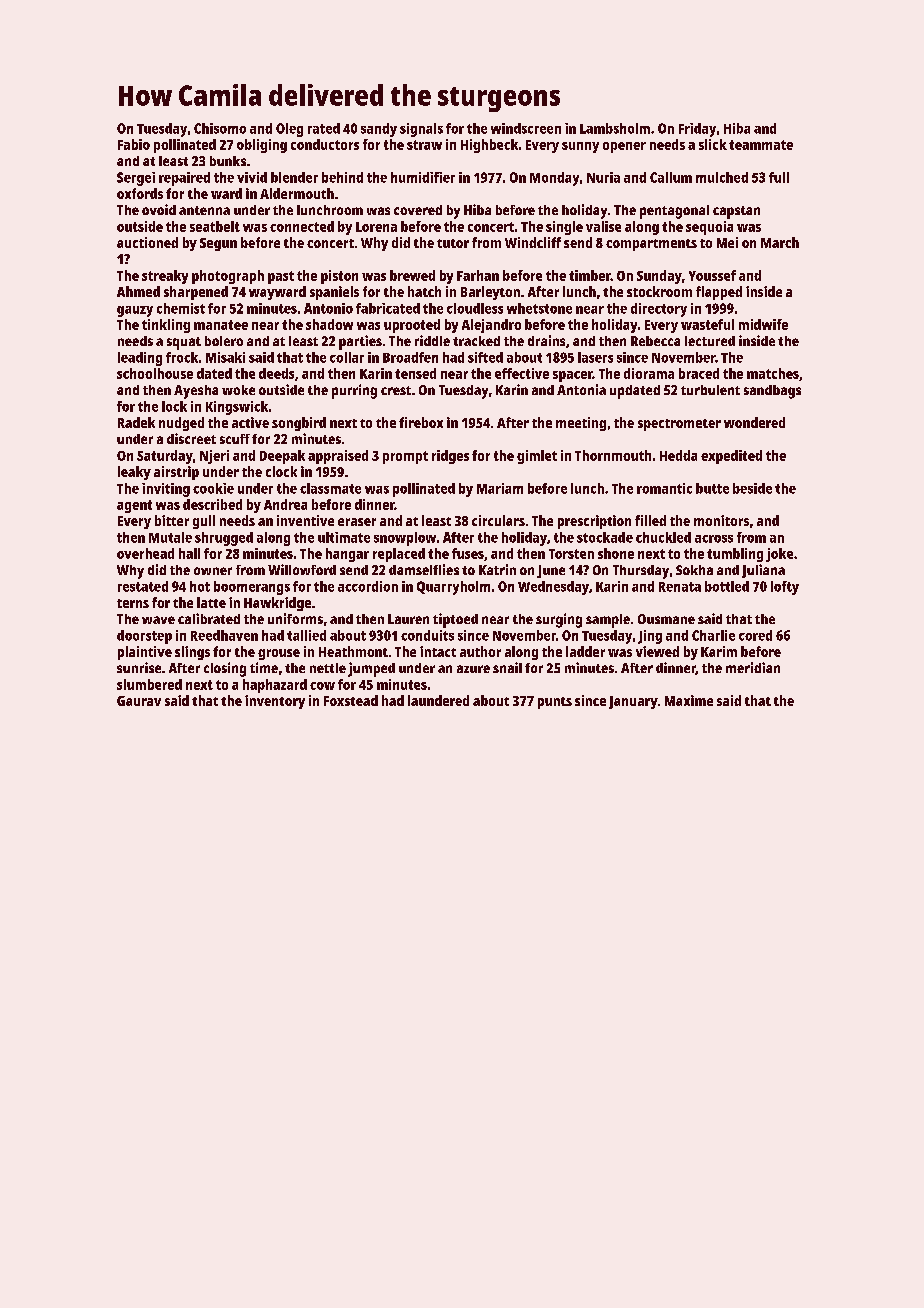  What do you see at coordinates (176, 473) in the screenshot?
I see `airstrip` at bounding box center [176, 473].
